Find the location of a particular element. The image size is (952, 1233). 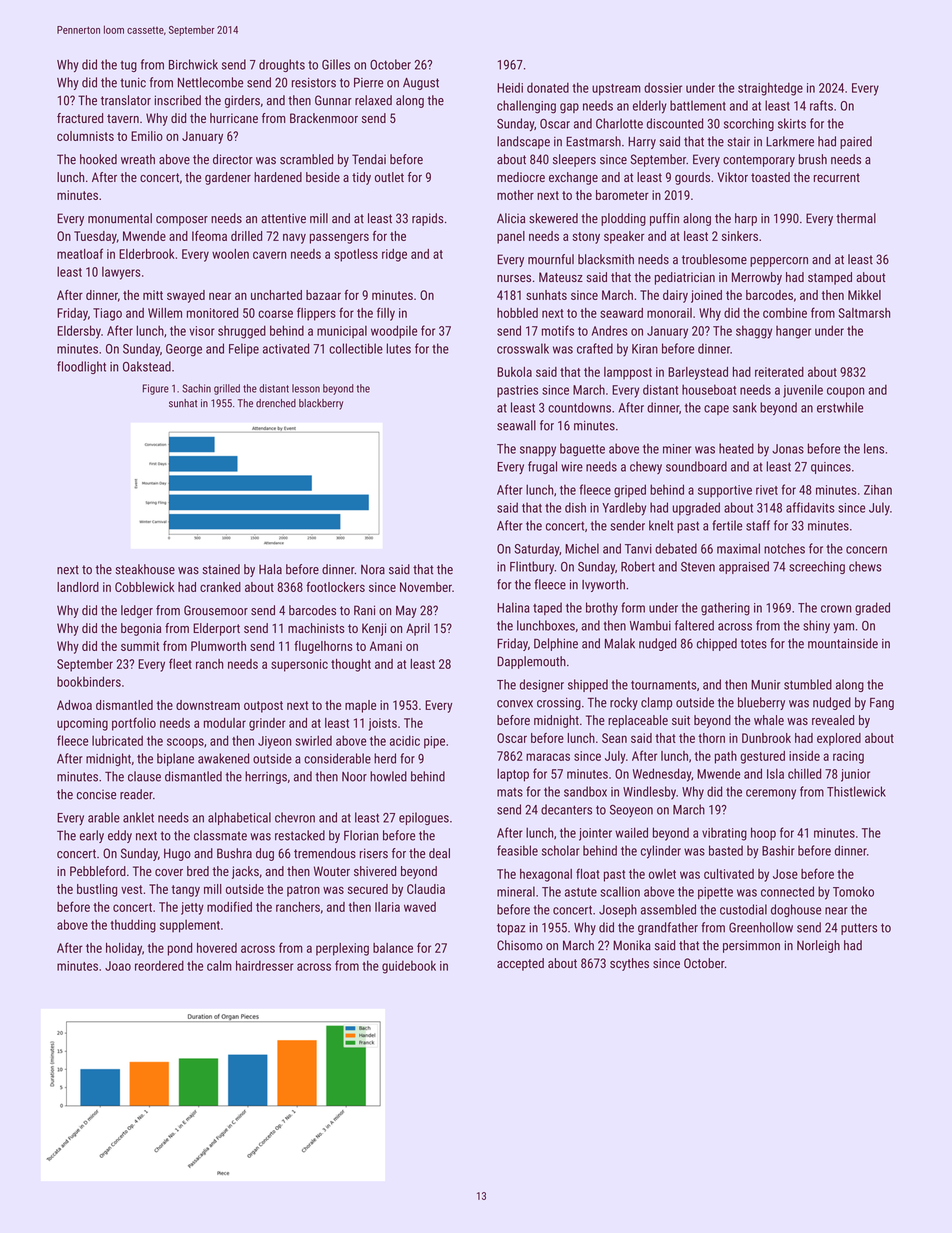

donated is located at coordinates (548, 87).
